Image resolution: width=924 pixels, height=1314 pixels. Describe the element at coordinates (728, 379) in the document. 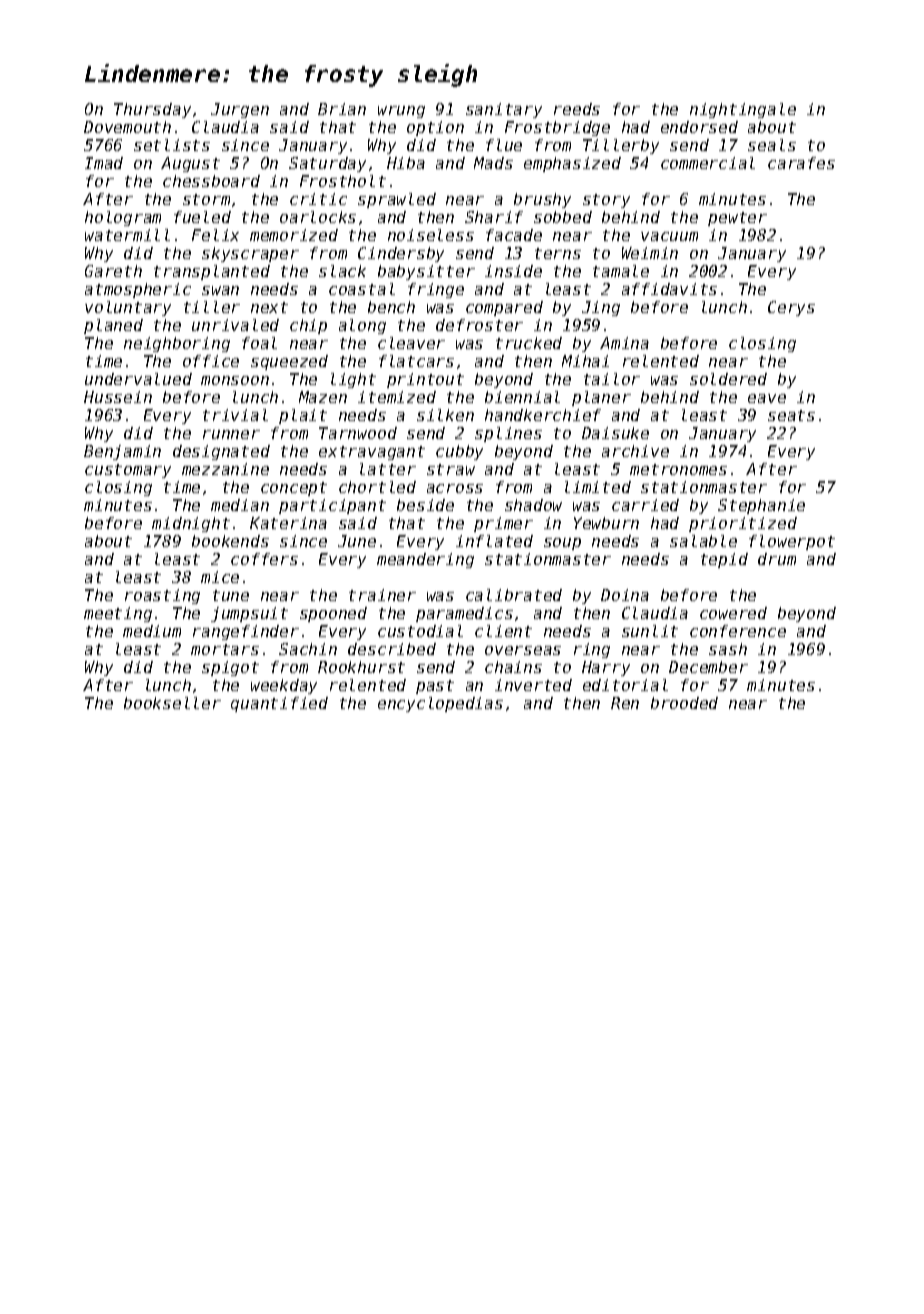

I see `soldered` at that location.
